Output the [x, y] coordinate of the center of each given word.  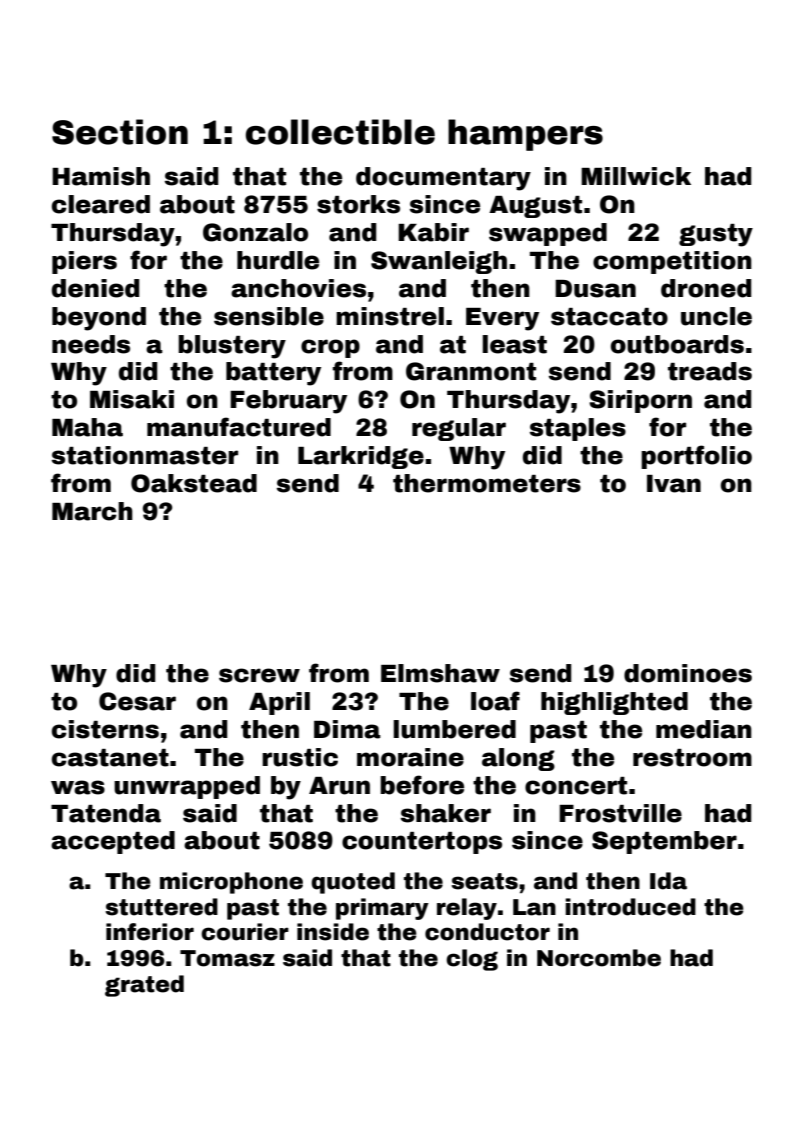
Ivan [674, 484]
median [704, 729]
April [279, 703]
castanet [110, 758]
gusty [716, 235]
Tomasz [227, 958]
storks [358, 204]
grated [144, 986]
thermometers [487, 483]
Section [120, 132]
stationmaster [145, 455]
